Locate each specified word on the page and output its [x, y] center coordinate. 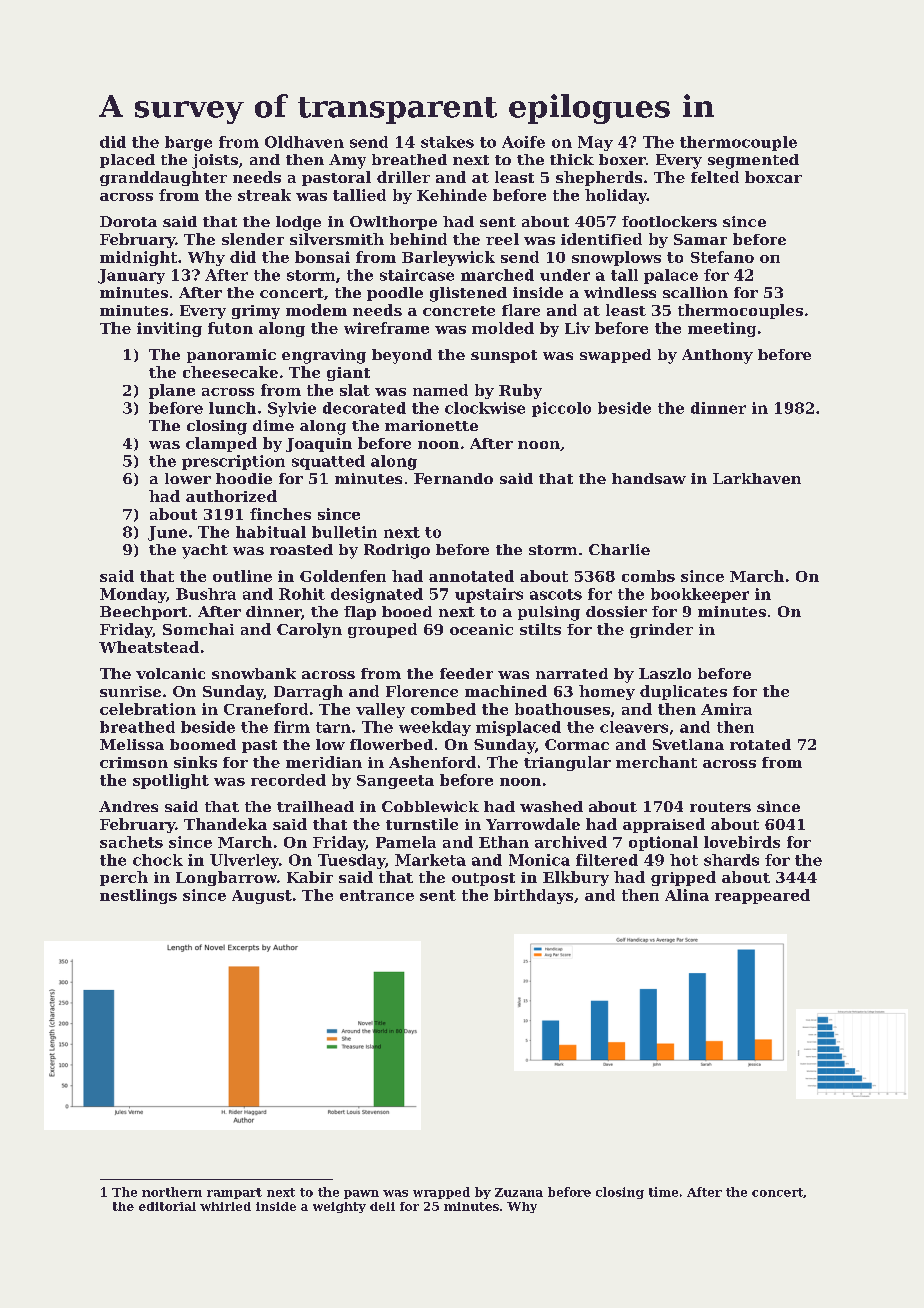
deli [382, 1206]
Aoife [523, 142]
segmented [753, 161]
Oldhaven [304, 142]
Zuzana [519, 1192]
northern [172, 1192]
